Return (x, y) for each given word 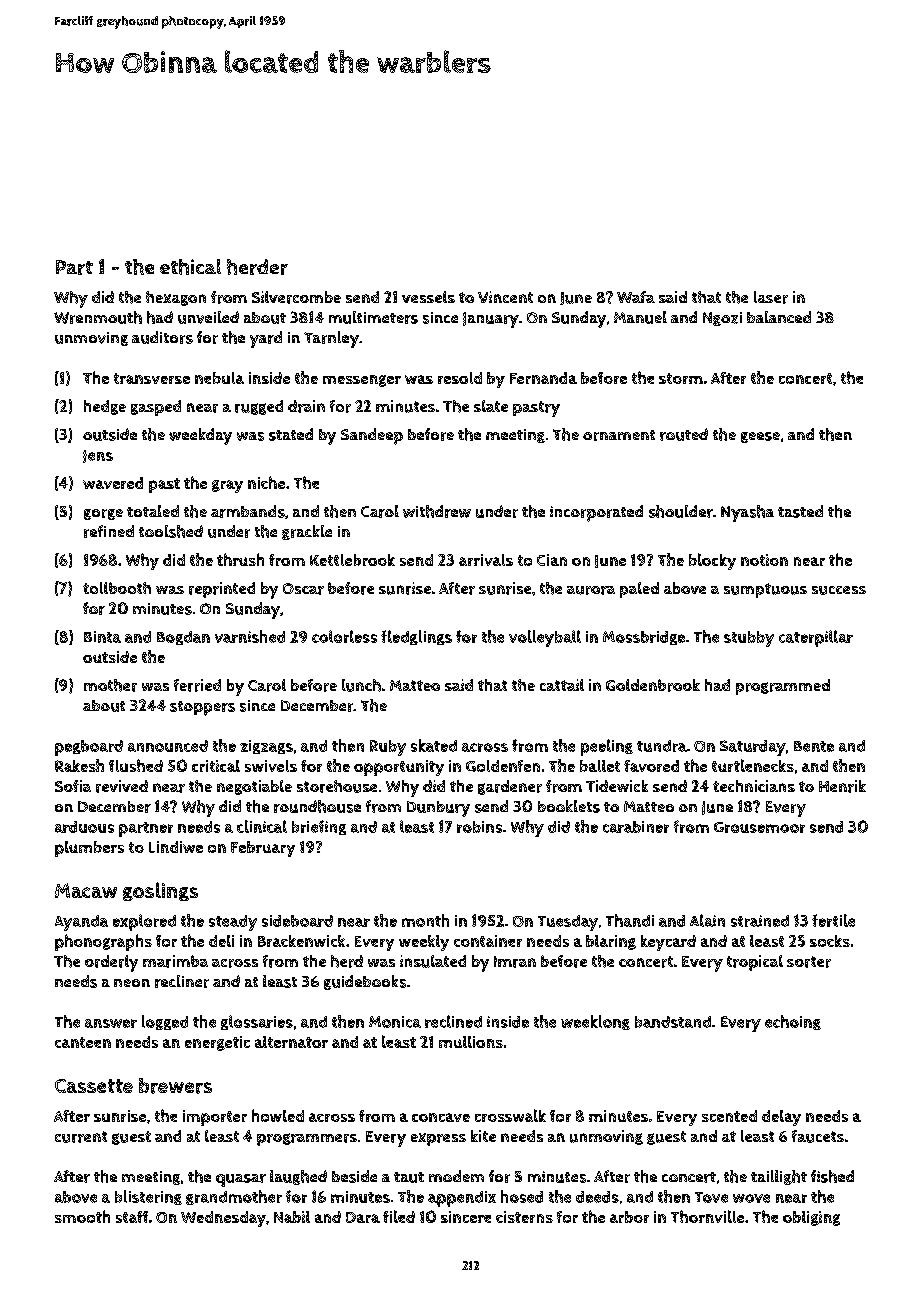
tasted (800, 511)
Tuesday (568, 923)
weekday (200, 436)
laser (771, 297)
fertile (833, 920)
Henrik (842, 786)
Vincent (505, 297)
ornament (619, 435)
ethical (190, 267)
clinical (262, 826)
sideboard (297, 921)
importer (215, 1118)
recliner (182, 981)
